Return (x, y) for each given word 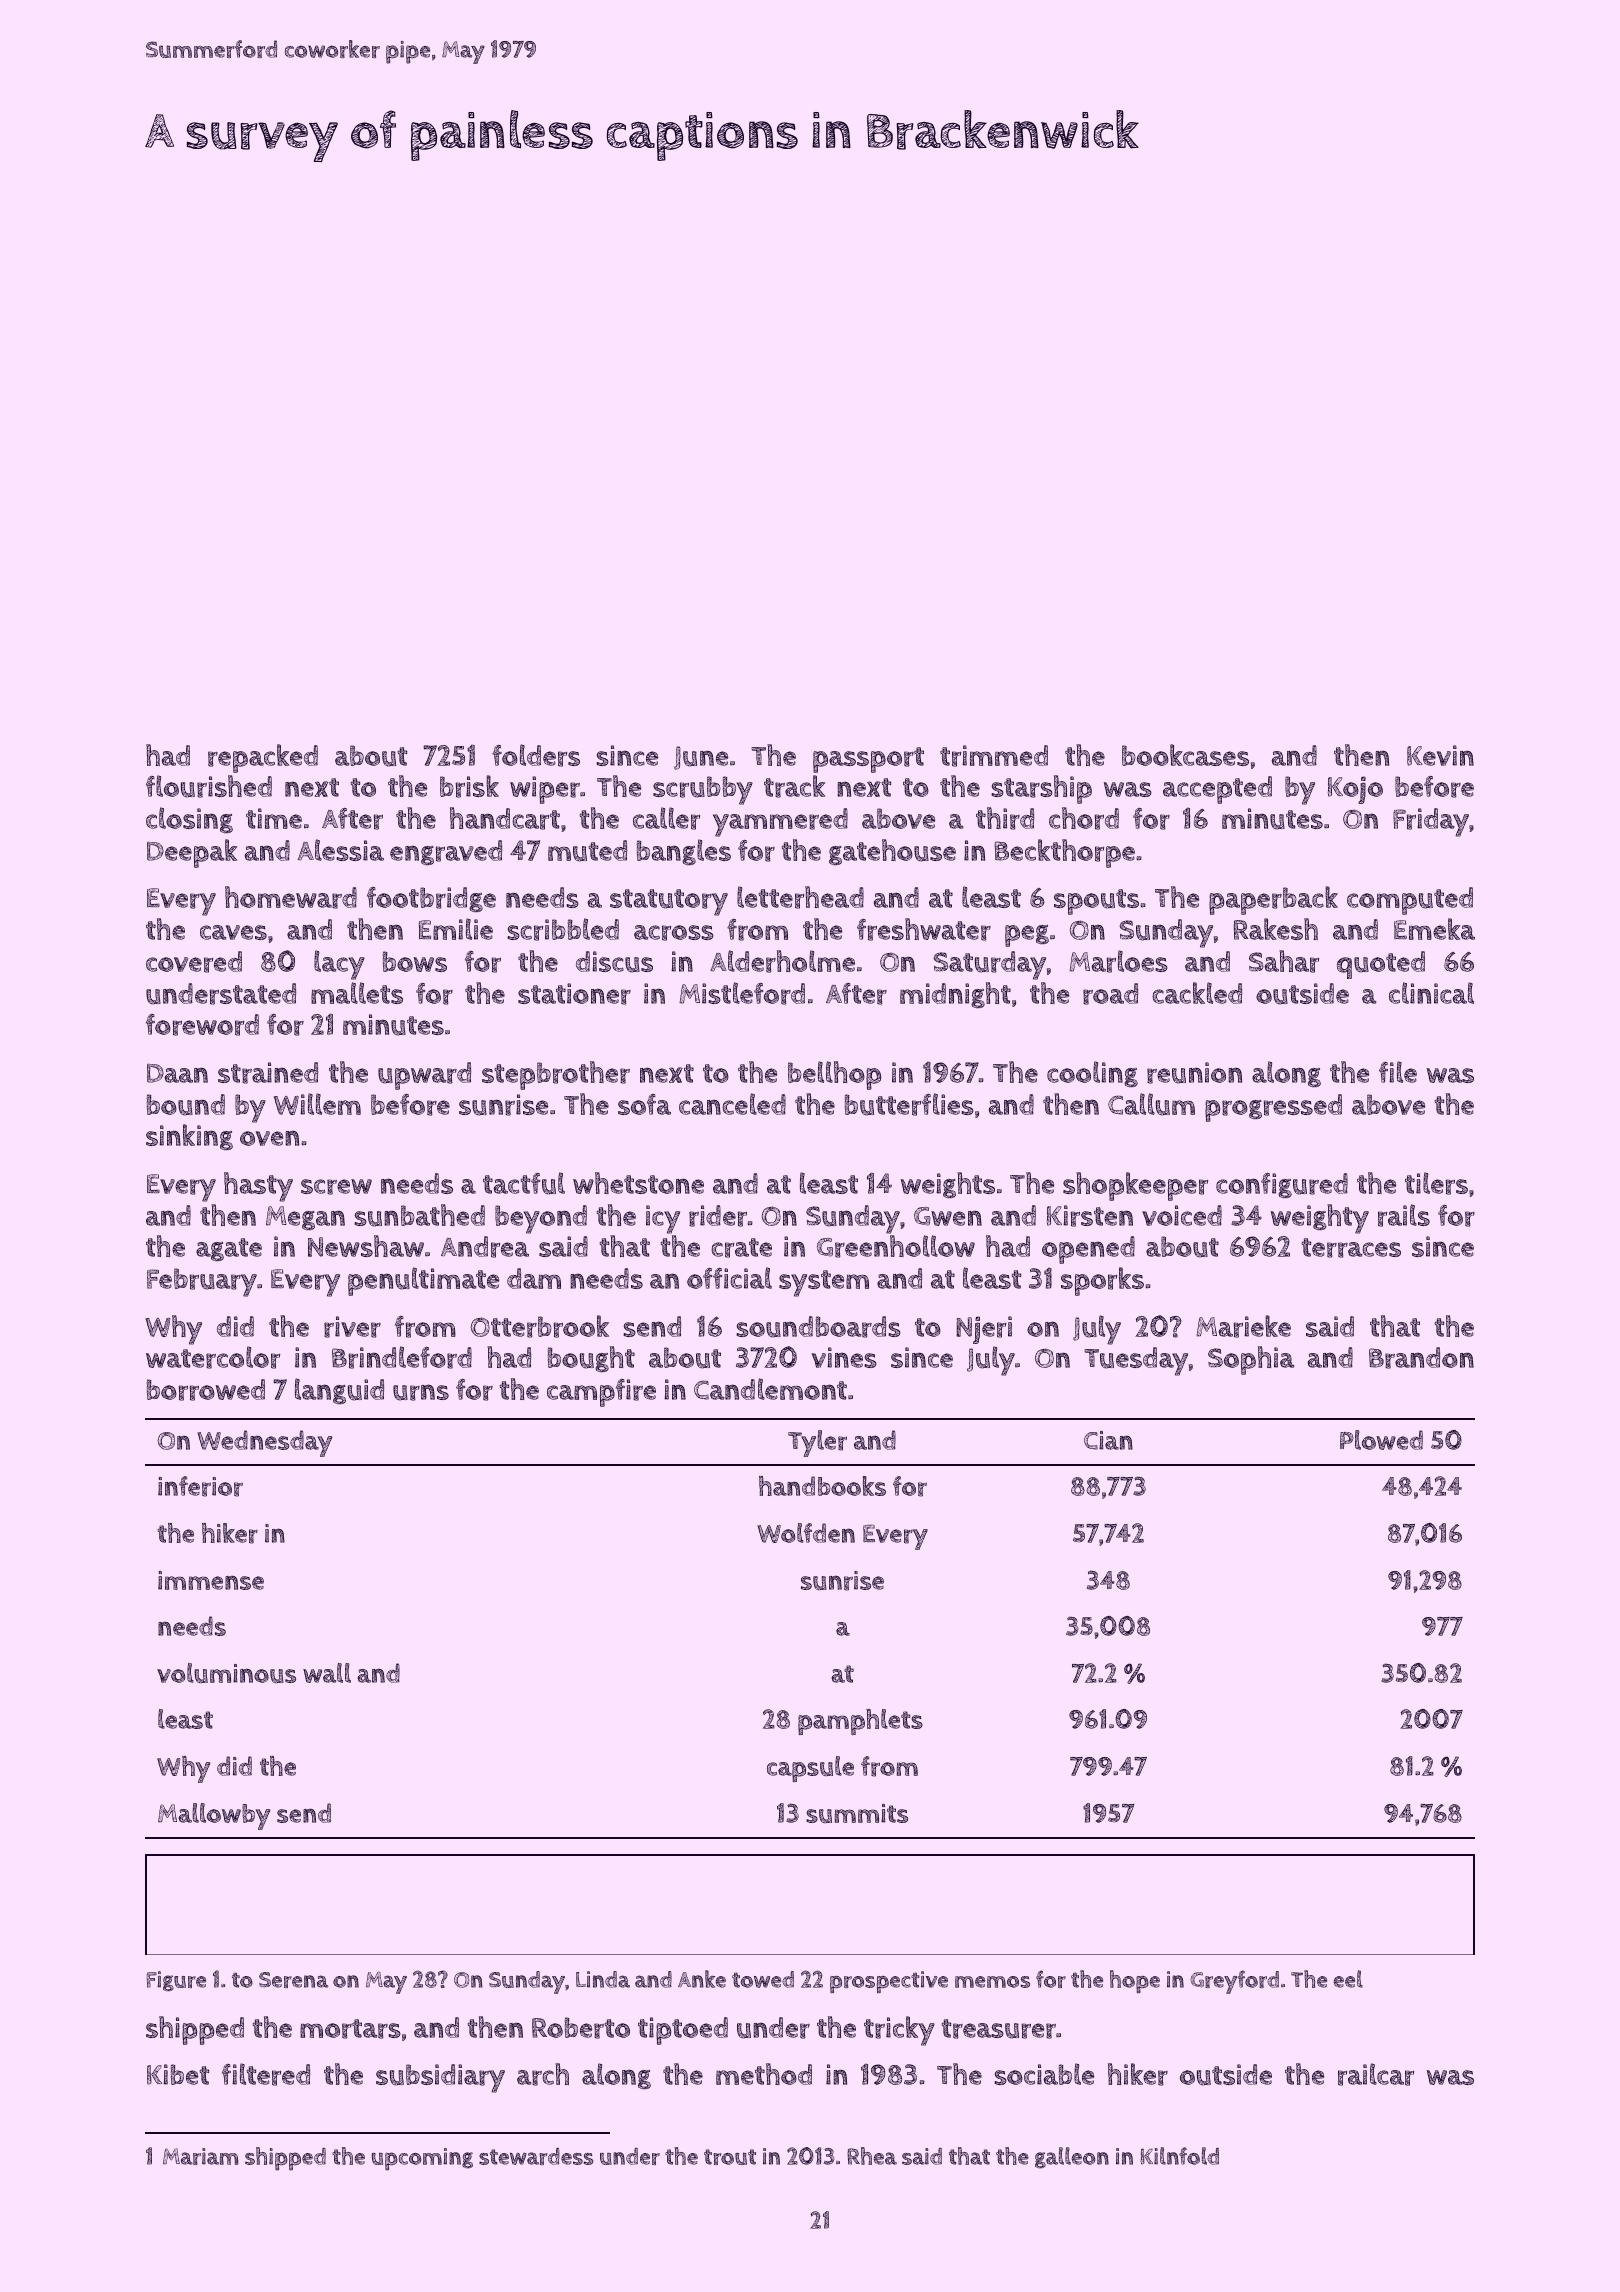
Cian (1108, 1440)
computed (1410, 901)
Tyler (817, 1443)
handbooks (822, 1486)
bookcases (1185, 755)
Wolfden (806, 1533)
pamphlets (860, 1722)
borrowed (206, 1390)
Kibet (178, 2074)
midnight (955, 995)
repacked (263, 758)
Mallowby (214, 1816)
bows (415, 961)
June (701, 758)
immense (211, 1580)
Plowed (1381, 1440)
